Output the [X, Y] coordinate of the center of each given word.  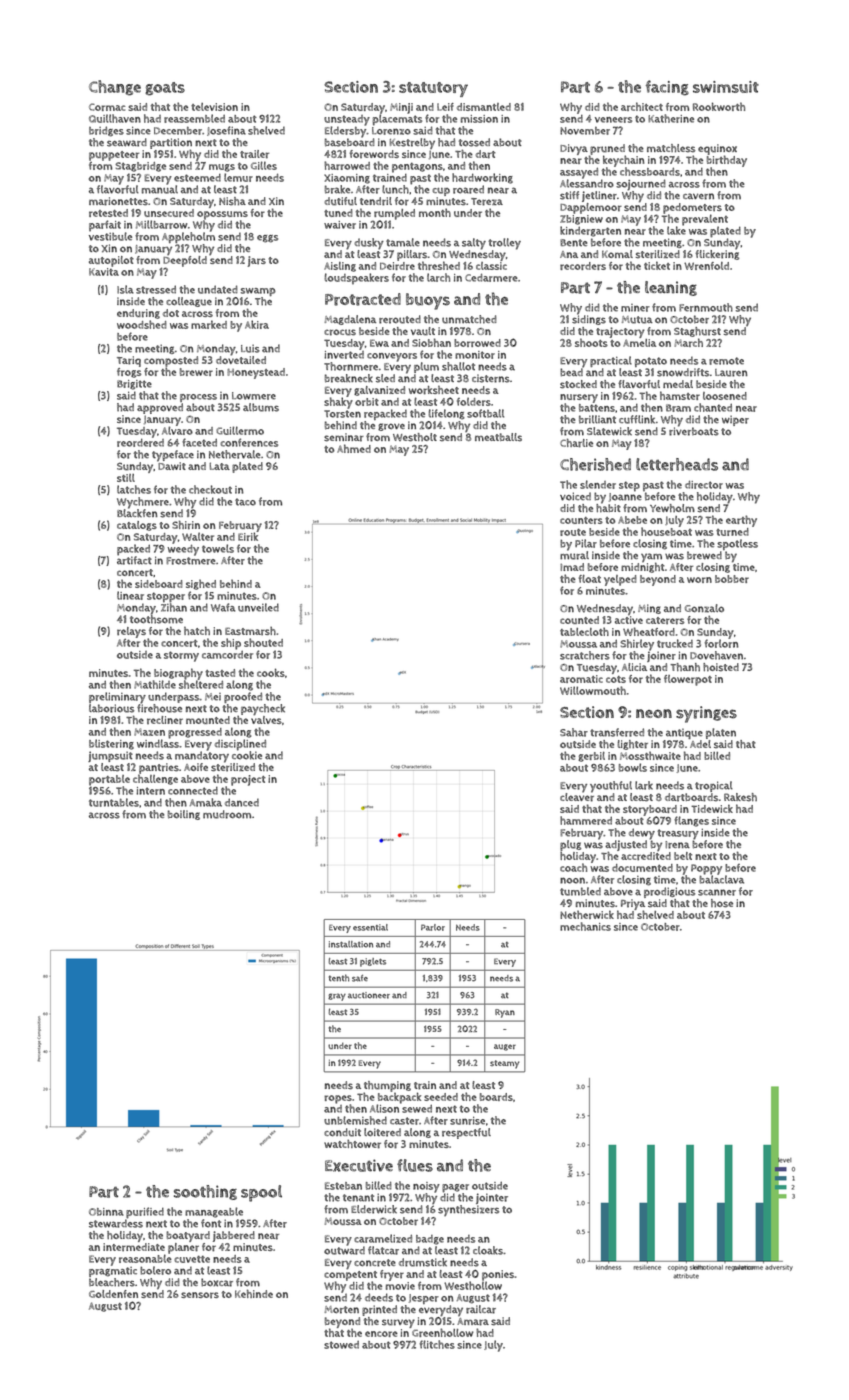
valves [266, 720]
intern [150, 791]
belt [683, 856]
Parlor [433, 927]
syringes [706, 714]
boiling [184, 815]
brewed [704, 555]
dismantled [484, 107]
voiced [575, 496]
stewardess [116, 1223]
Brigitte [134, 385]
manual [160, 189]
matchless [671, 148]
